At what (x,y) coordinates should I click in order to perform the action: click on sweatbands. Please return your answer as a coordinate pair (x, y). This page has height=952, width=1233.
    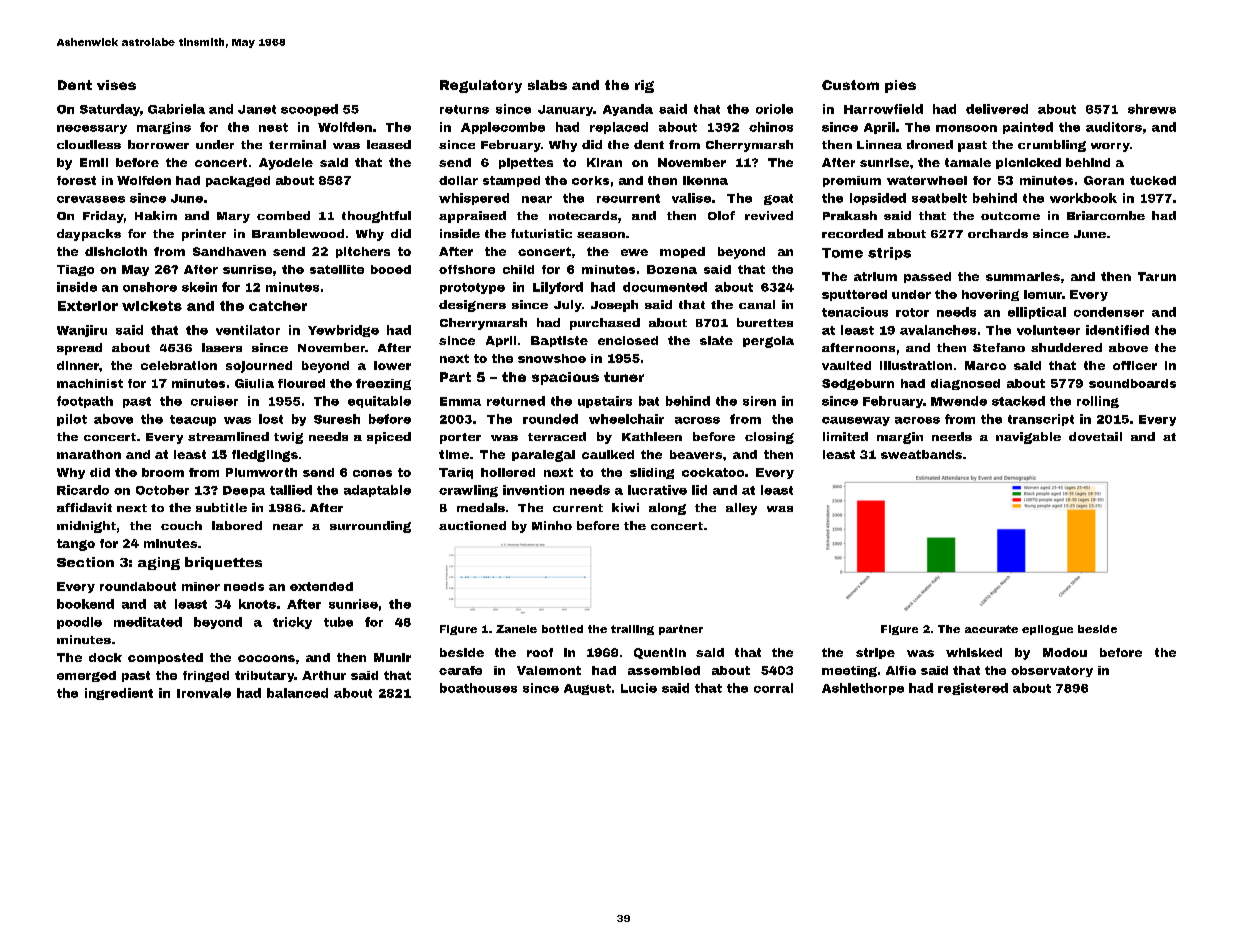
    Looking at the image, I should click on (921, 454).
